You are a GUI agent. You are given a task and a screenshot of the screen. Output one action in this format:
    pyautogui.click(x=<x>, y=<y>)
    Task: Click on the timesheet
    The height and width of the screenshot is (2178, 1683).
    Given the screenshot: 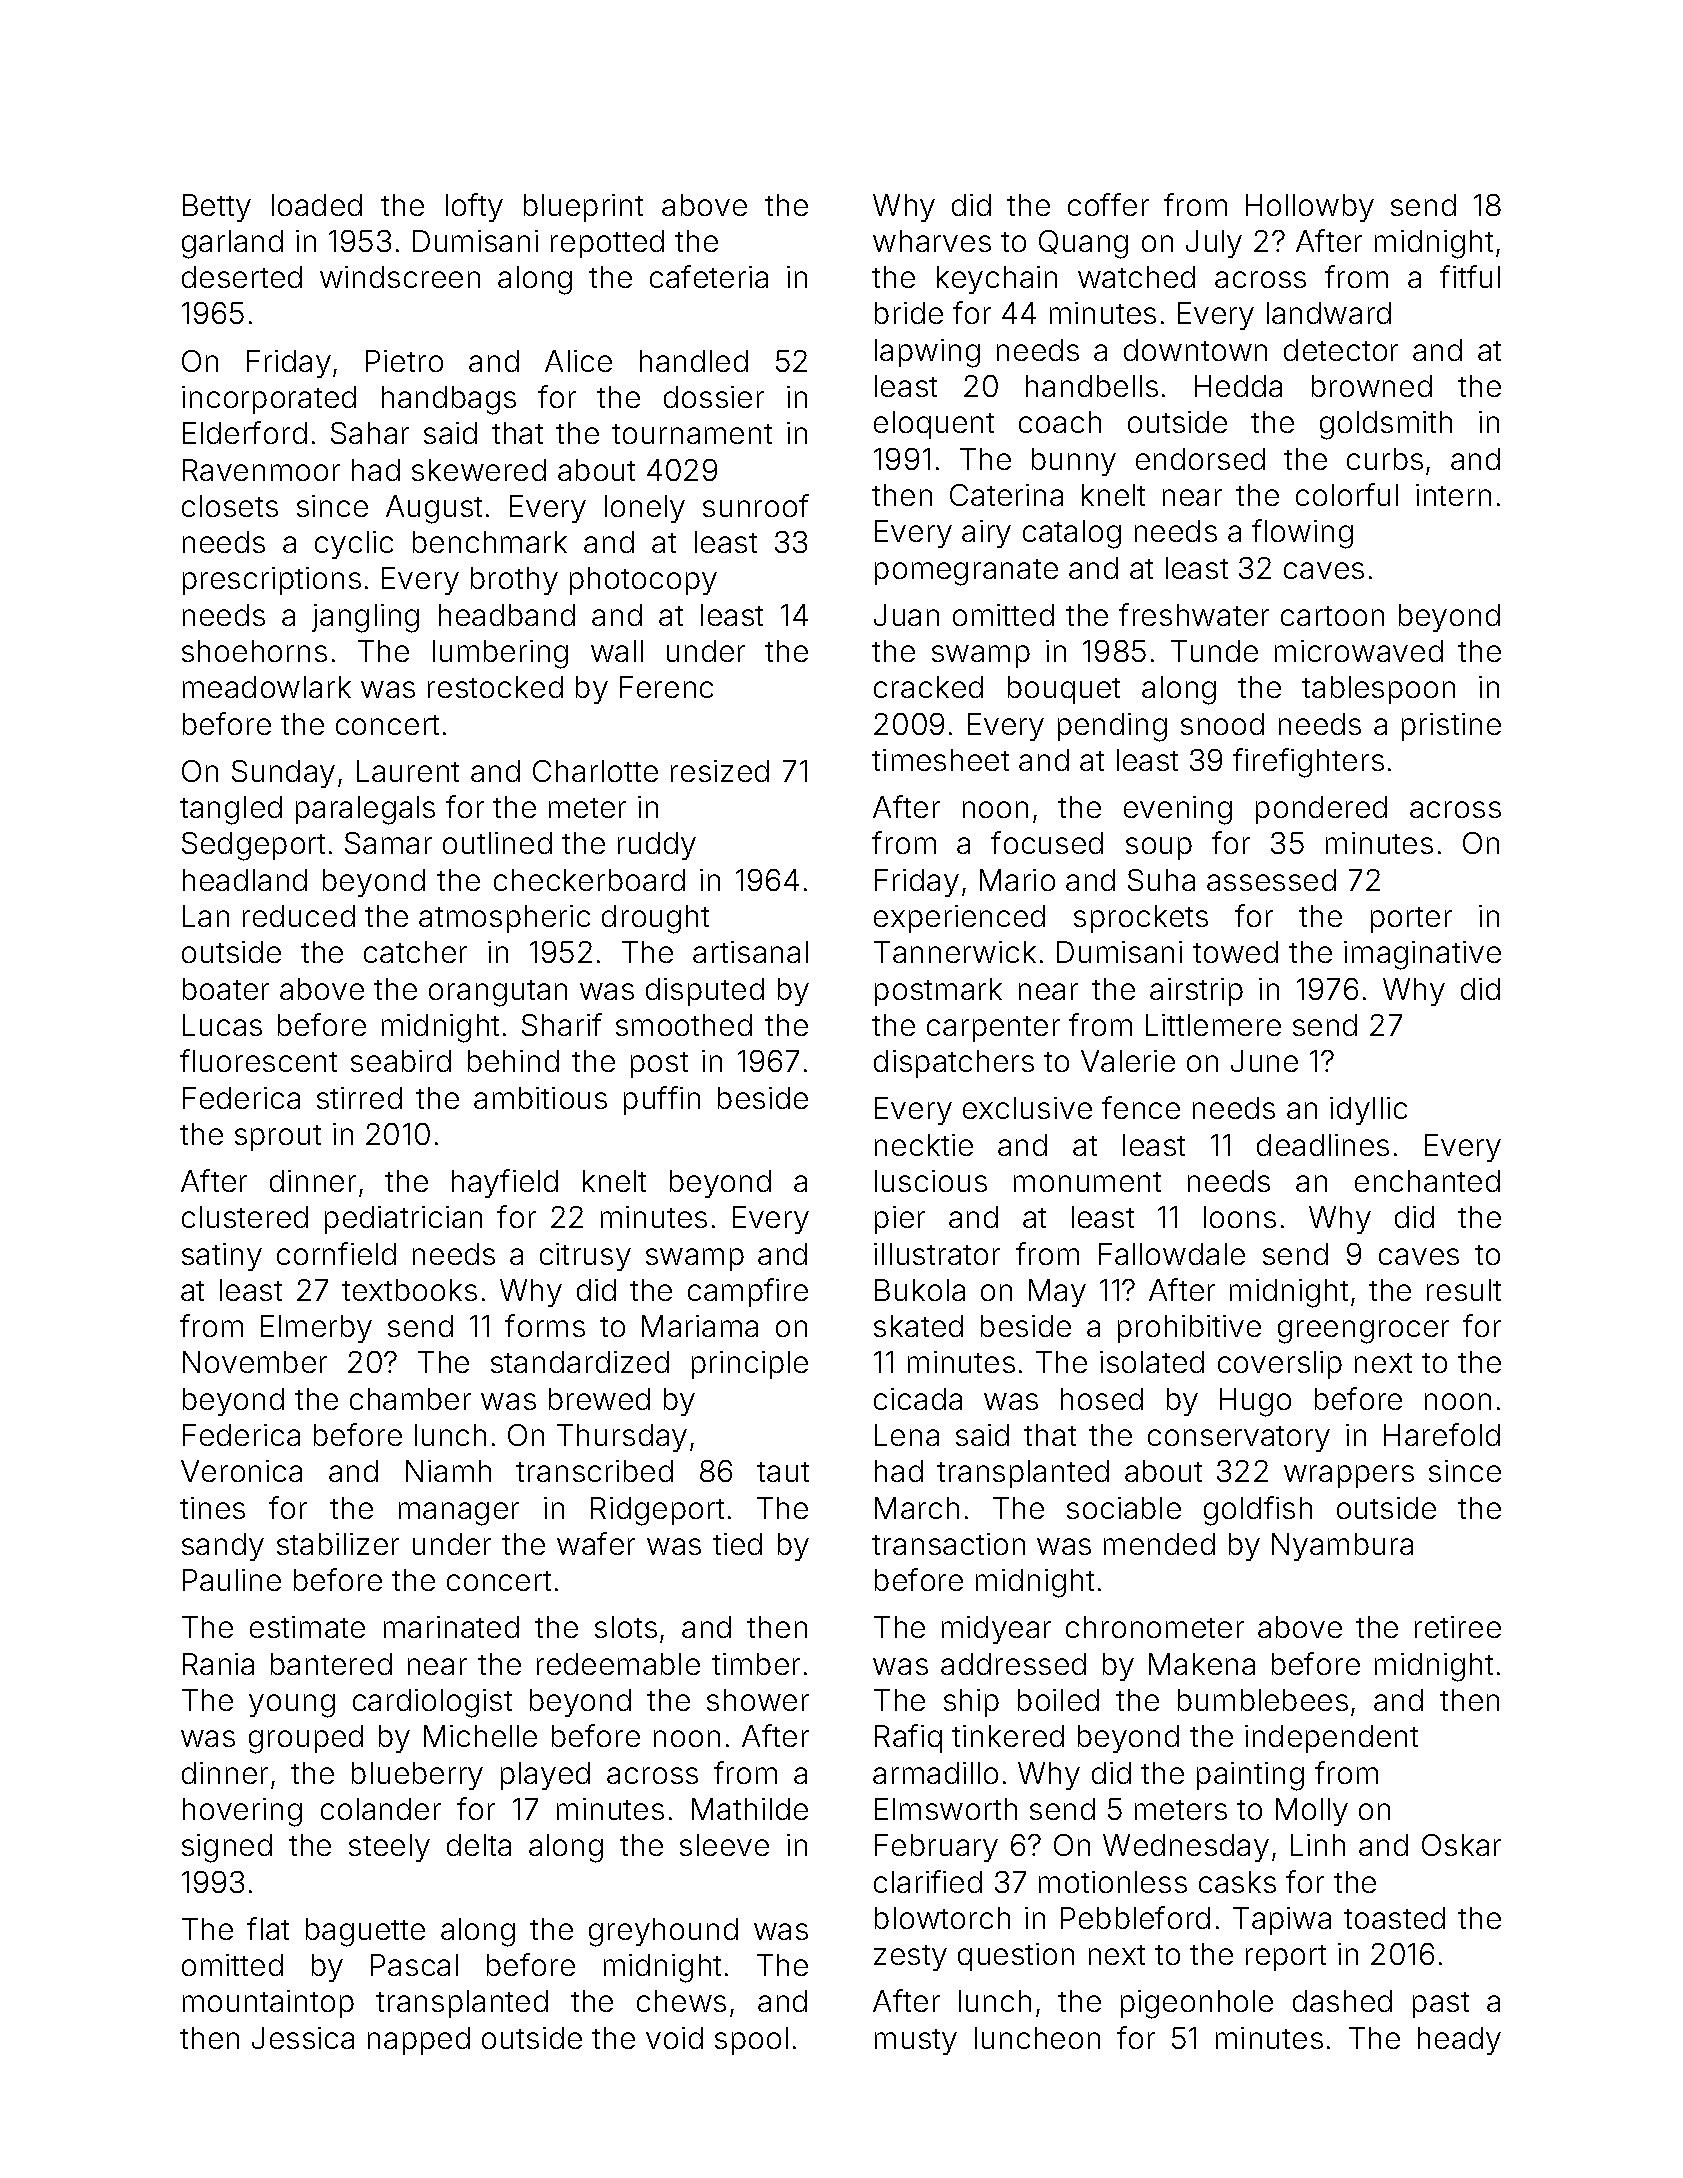 What is the action you would take?
    pyautogui.click(x=940, y=760)
